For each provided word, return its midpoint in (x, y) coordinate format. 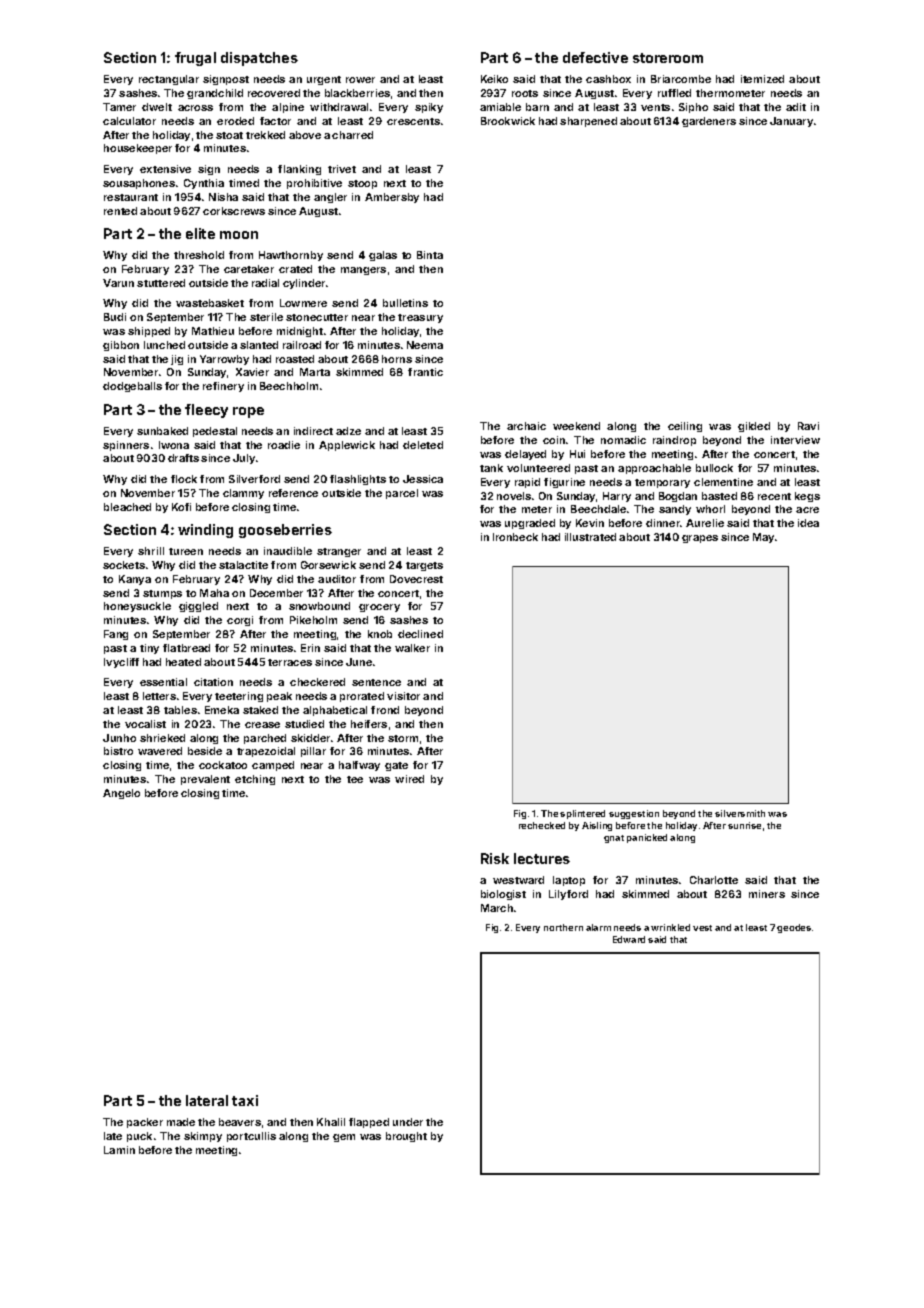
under (408, 1122)
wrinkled (670, 927)
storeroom (668, 58)
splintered (582, 814)
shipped (149, 332)
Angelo (121, 794)
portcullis (251, 1137)
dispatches (259, 59)
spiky (429, 108)
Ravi (808, 426)
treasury (420, 318)
